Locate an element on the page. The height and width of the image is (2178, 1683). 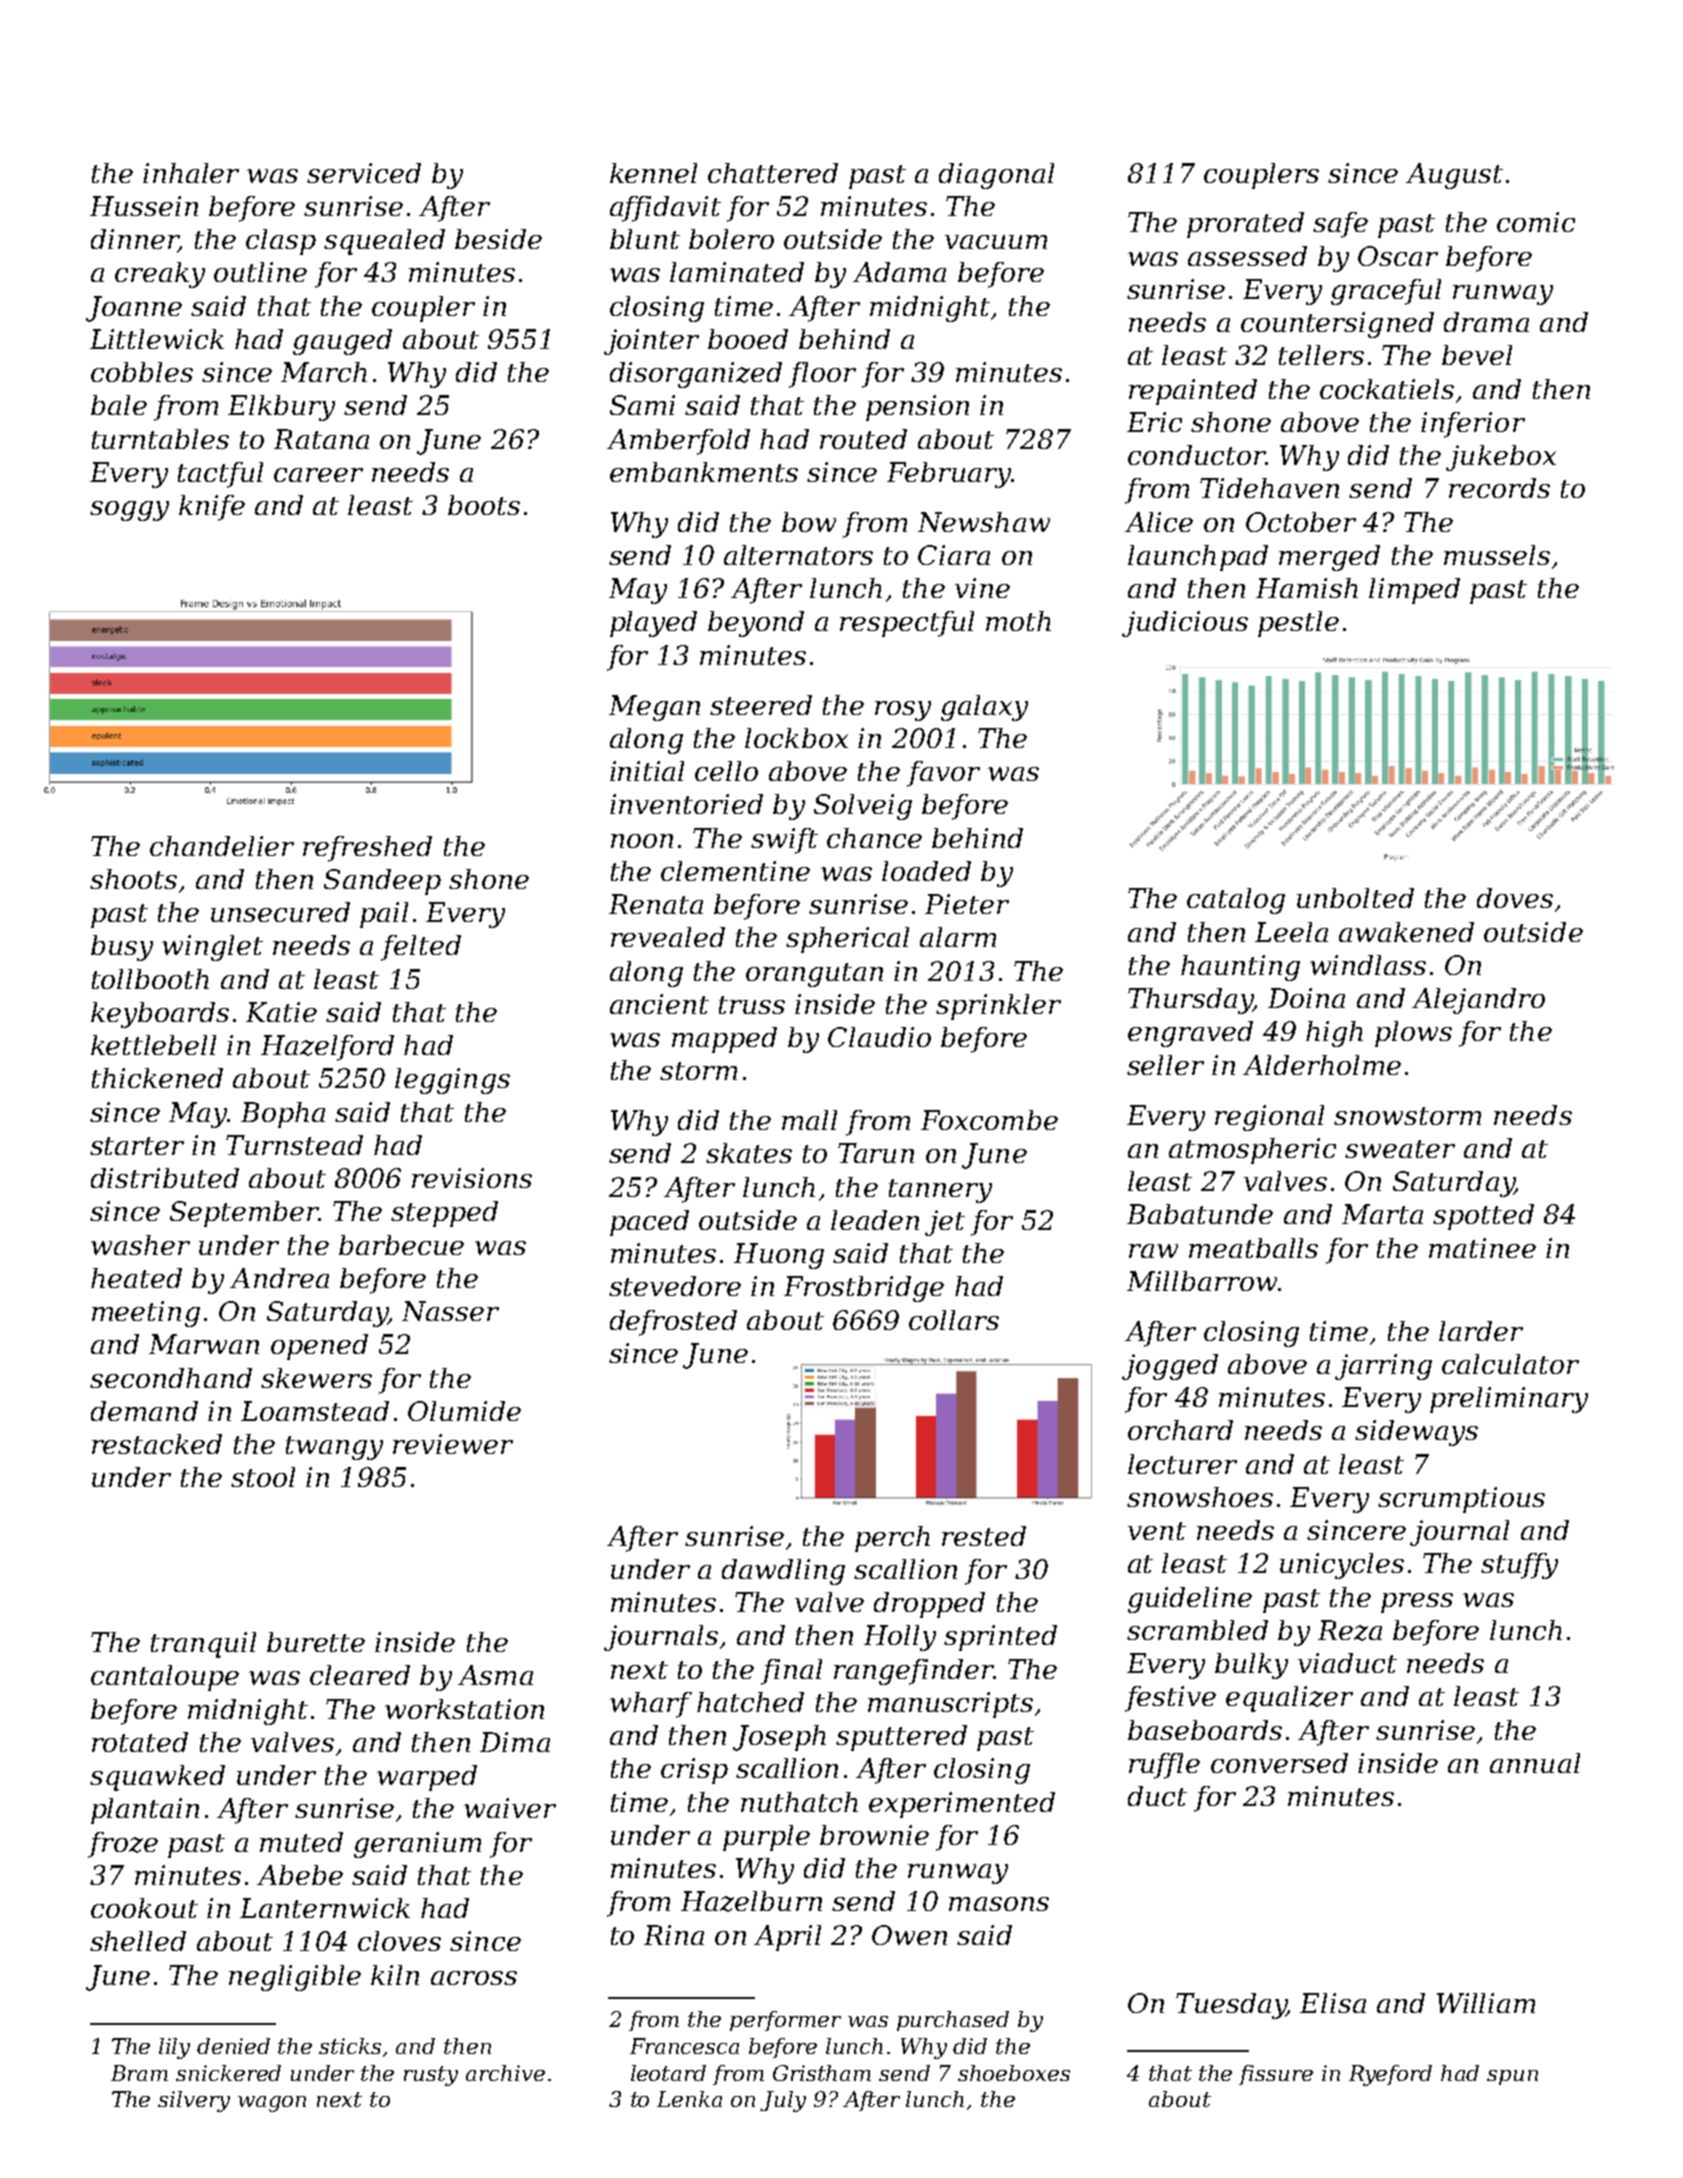
limped is located at coordinates (1414, 591).
